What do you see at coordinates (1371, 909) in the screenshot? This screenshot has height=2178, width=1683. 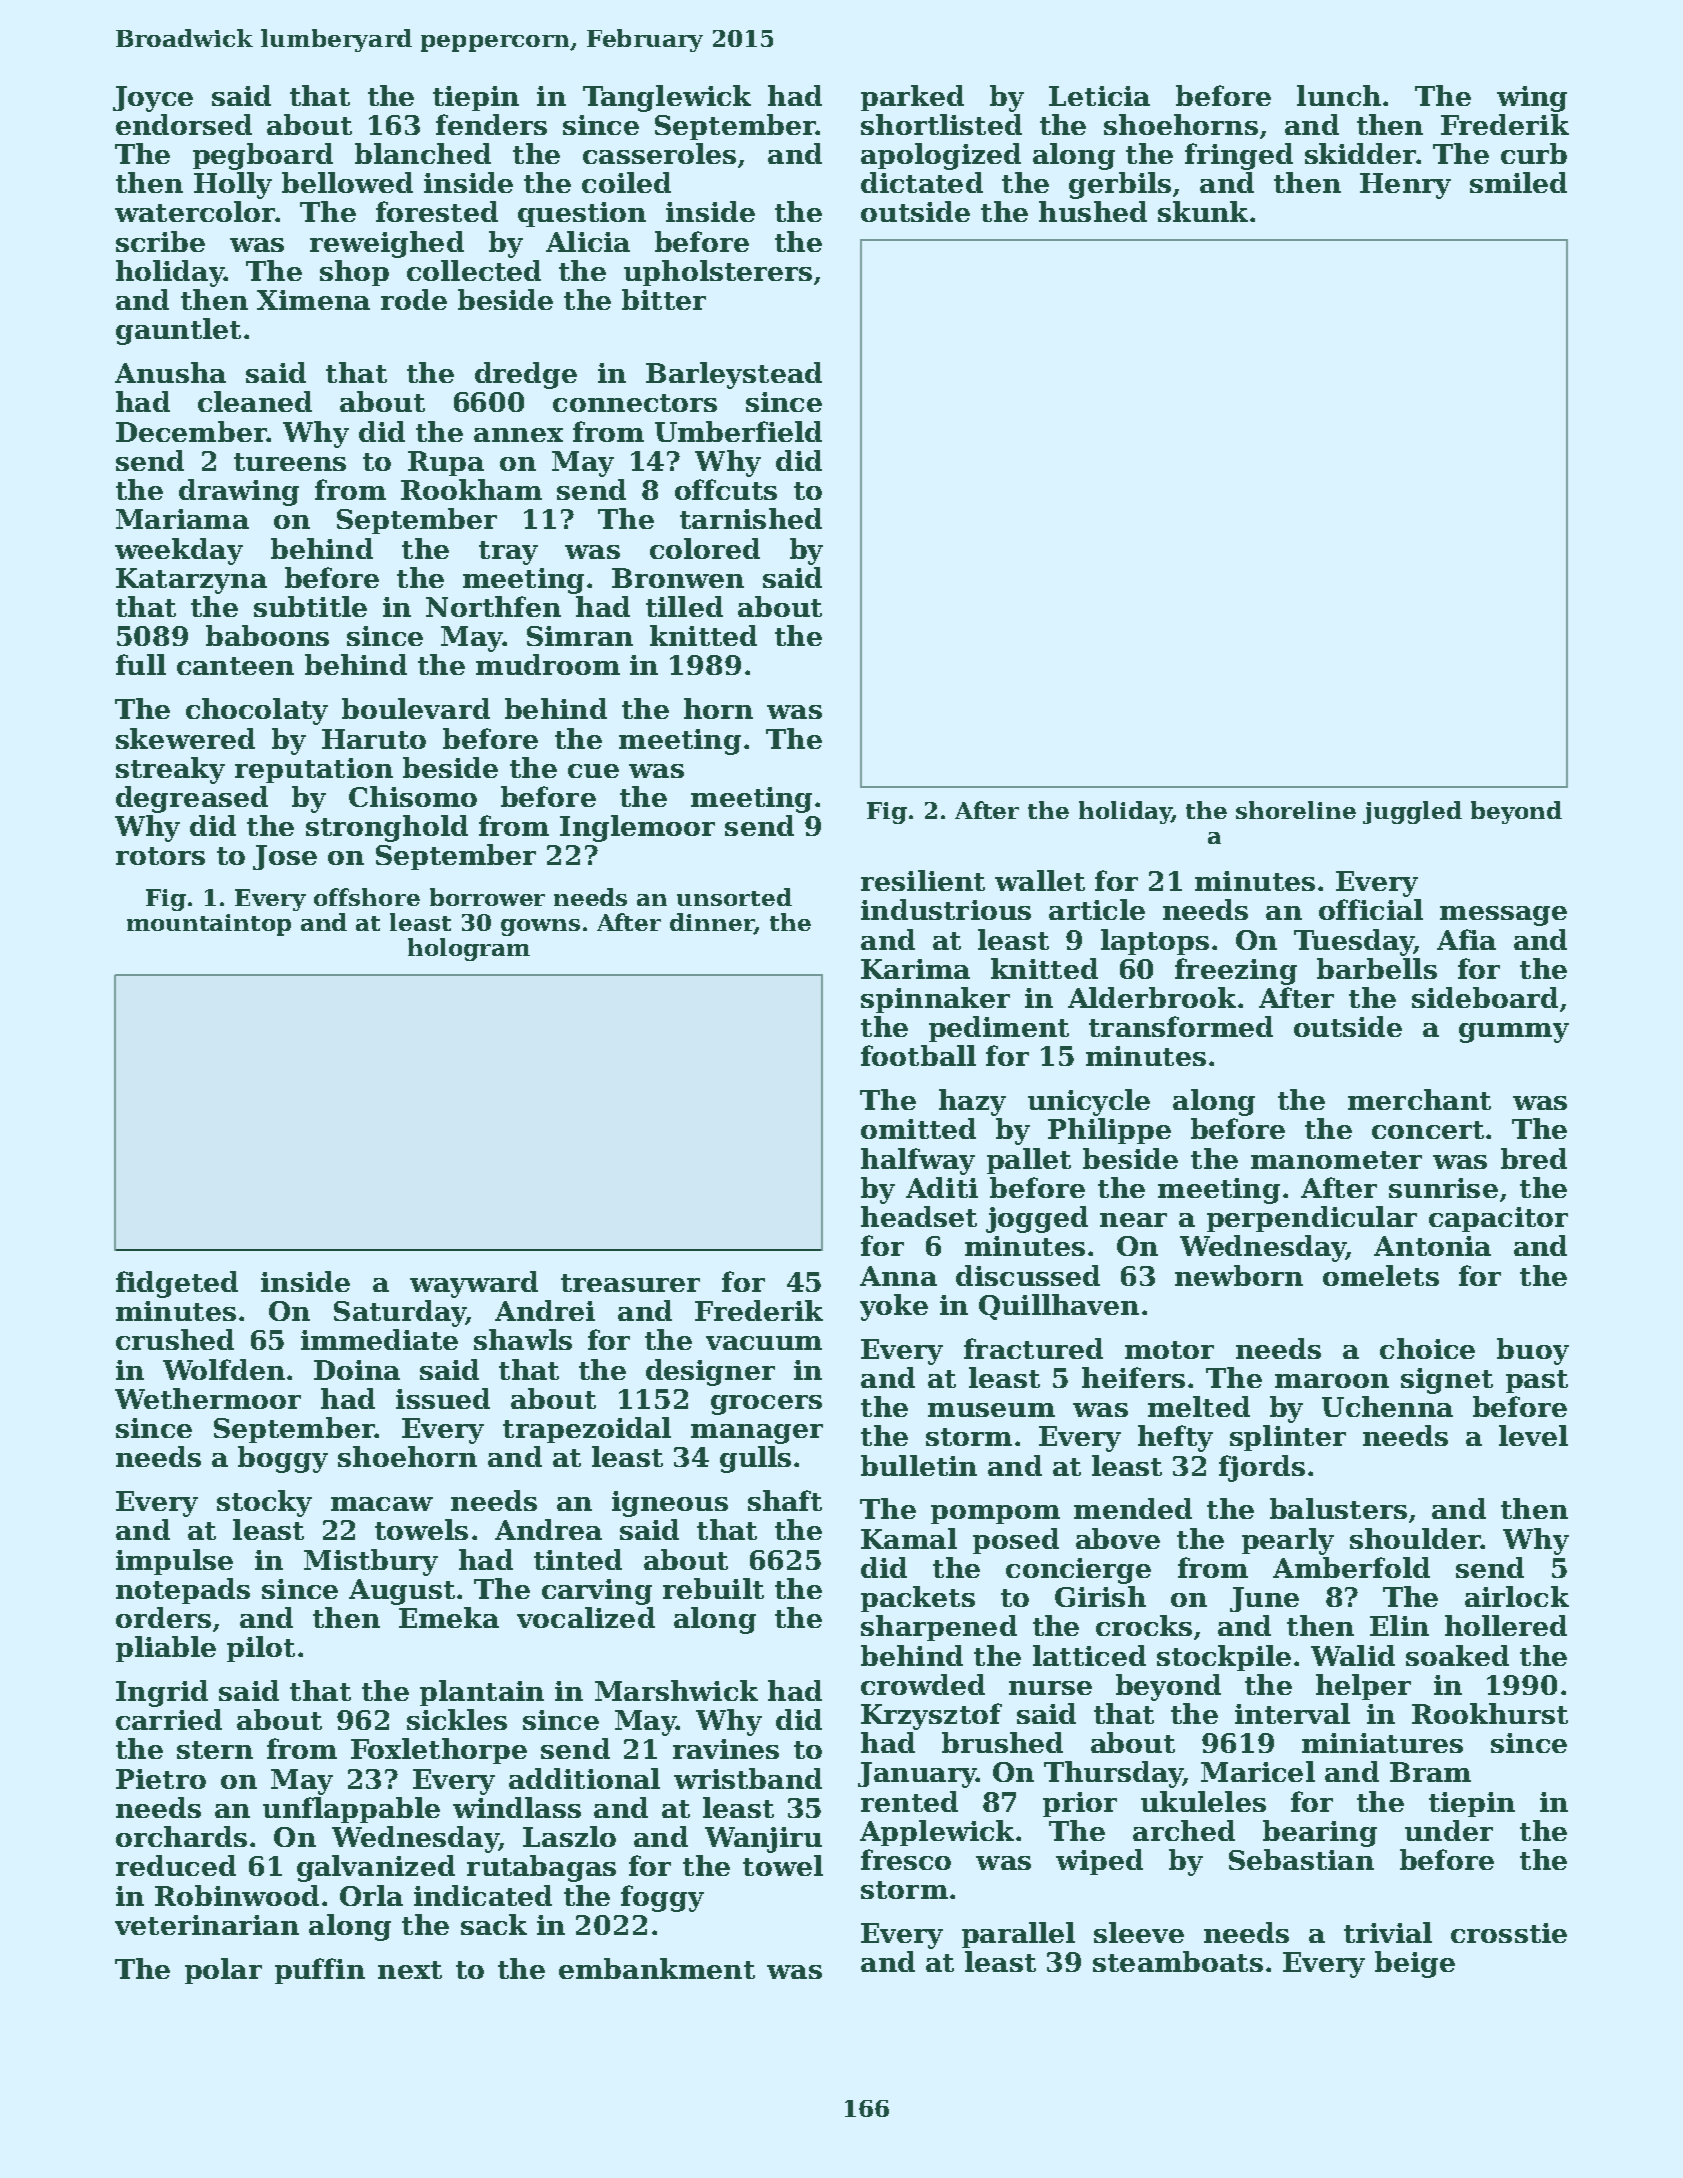 I see `official` at bounding box center [1371, 909].
